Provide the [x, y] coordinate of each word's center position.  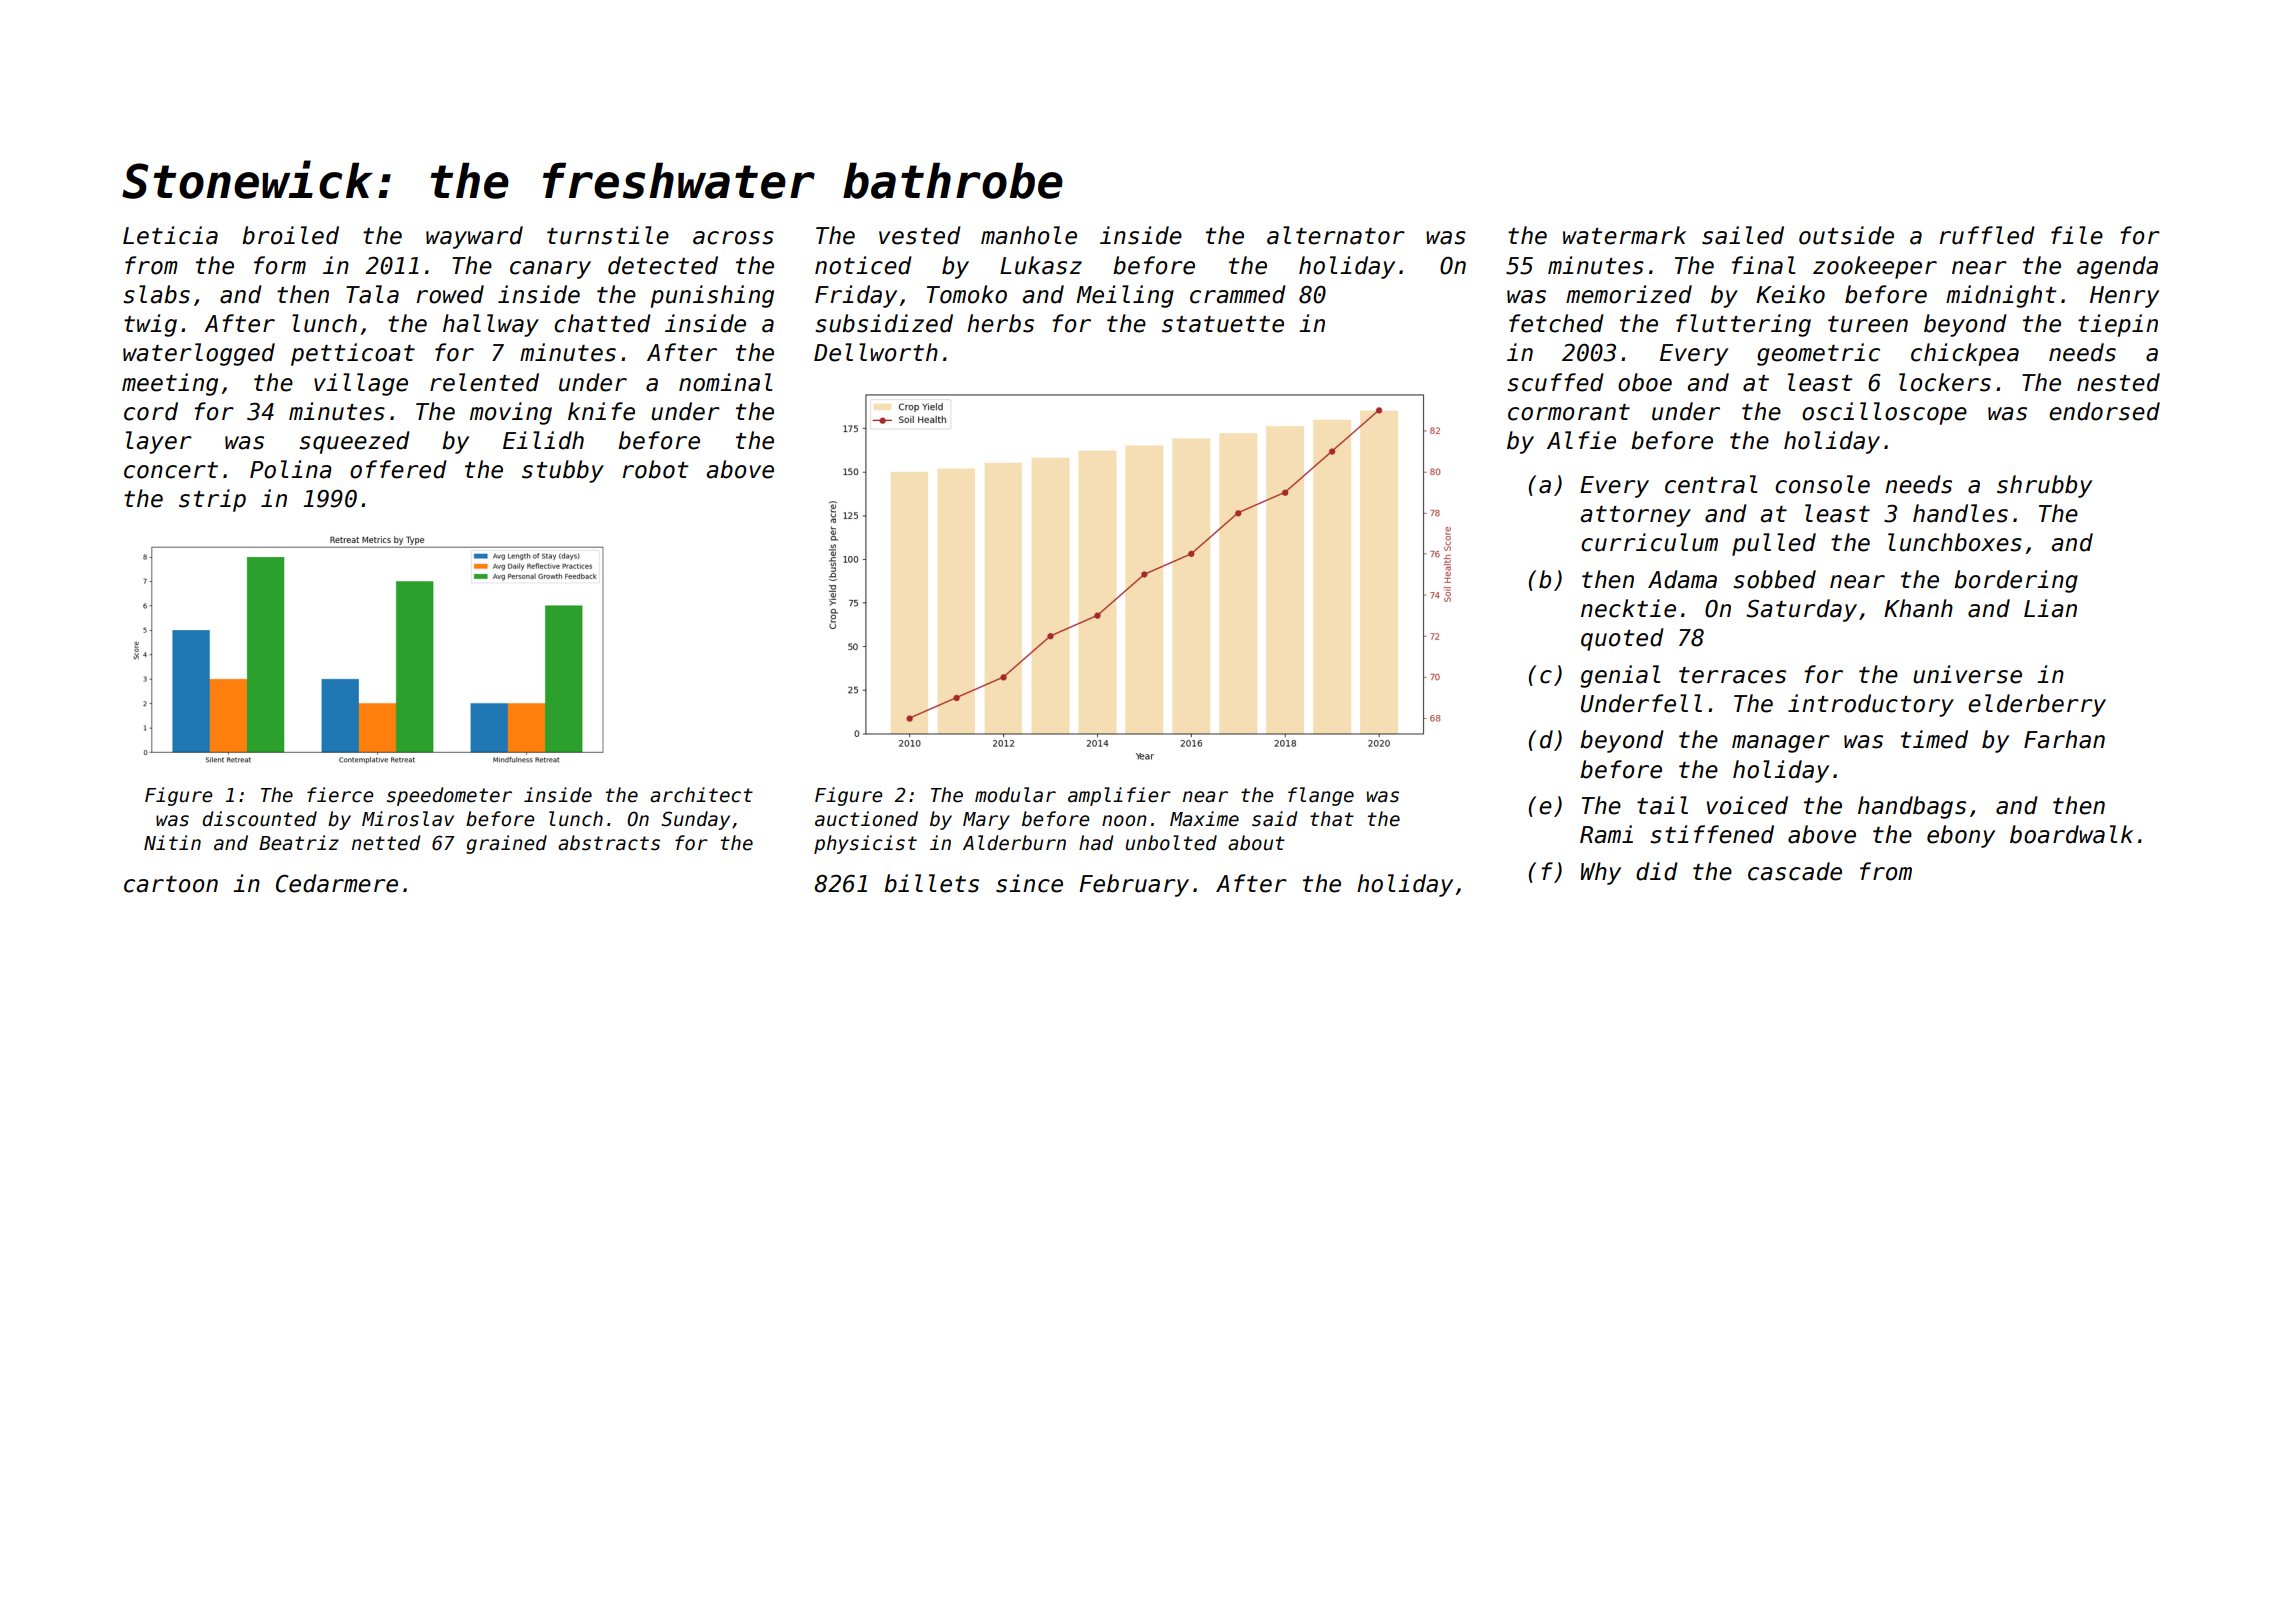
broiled [290, 235]
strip [212, 500]
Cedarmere [337, 883]
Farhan [2064, 739]
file [2077, 235]
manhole [1029, 235]
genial [1620, 676]
